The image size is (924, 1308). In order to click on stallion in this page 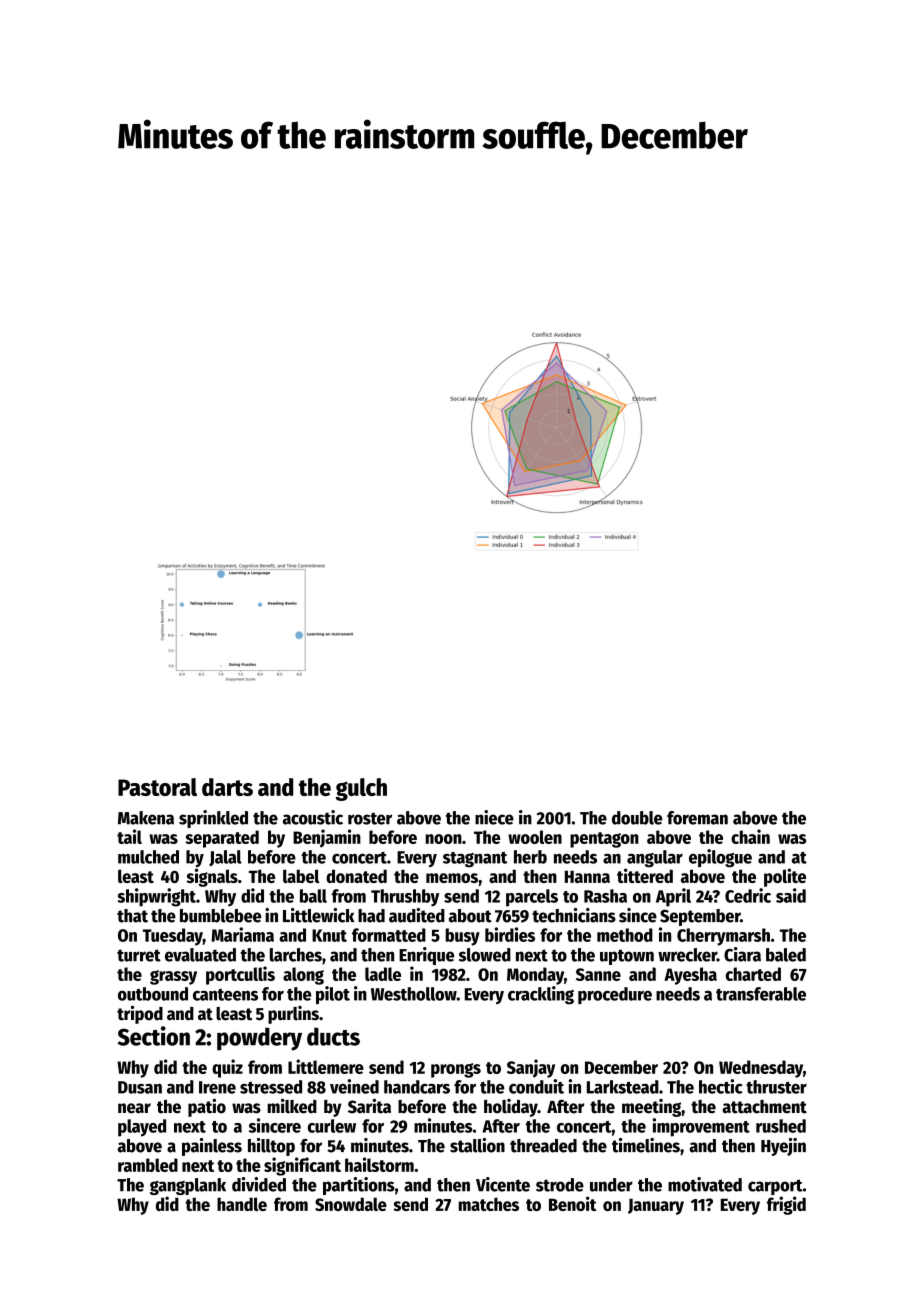, I will do `click(477, 1145)`.
